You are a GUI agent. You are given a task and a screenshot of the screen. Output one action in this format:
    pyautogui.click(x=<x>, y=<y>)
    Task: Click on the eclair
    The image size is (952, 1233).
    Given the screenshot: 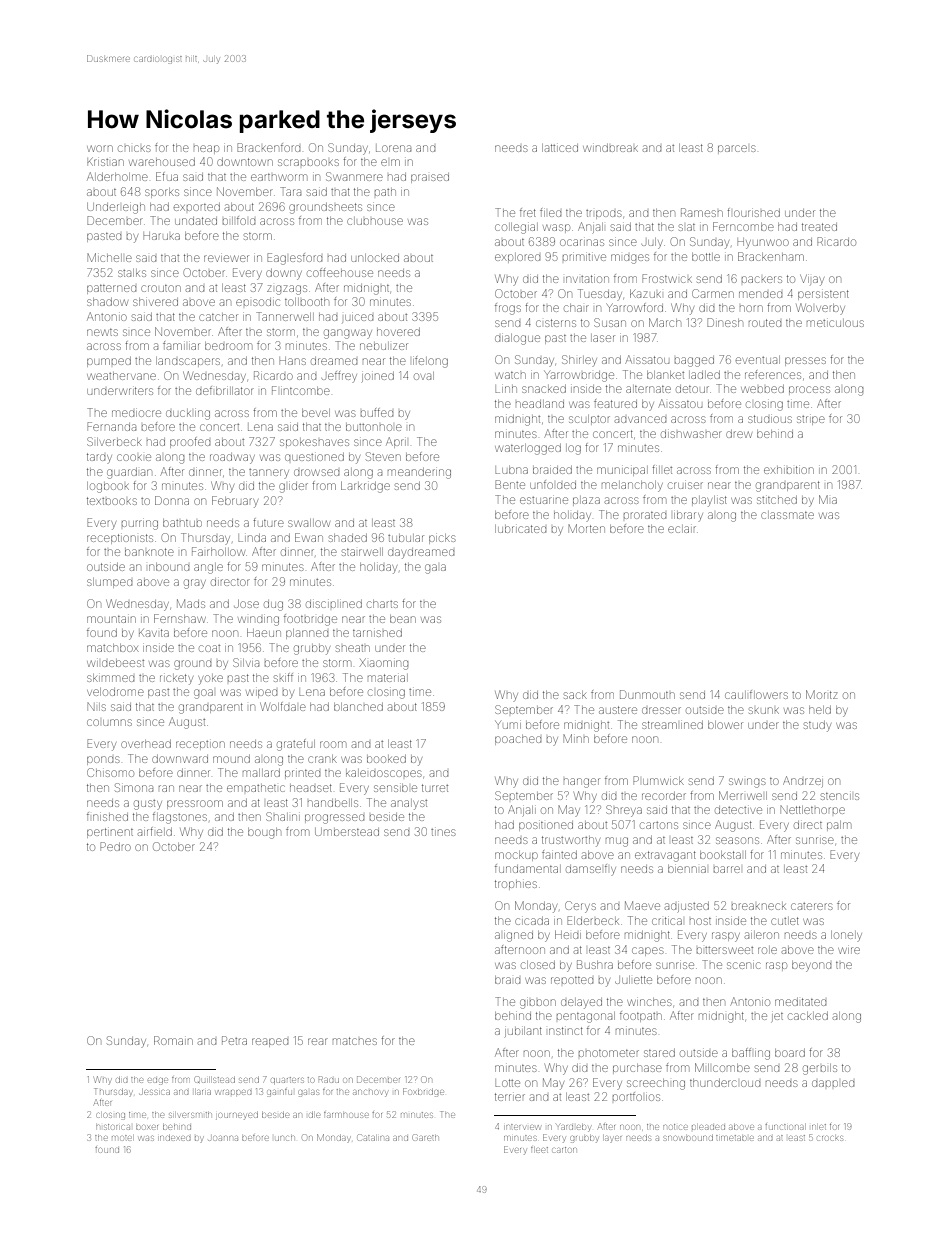 What is the action you would take?
    pyautogui.click(x=682, y=529)
